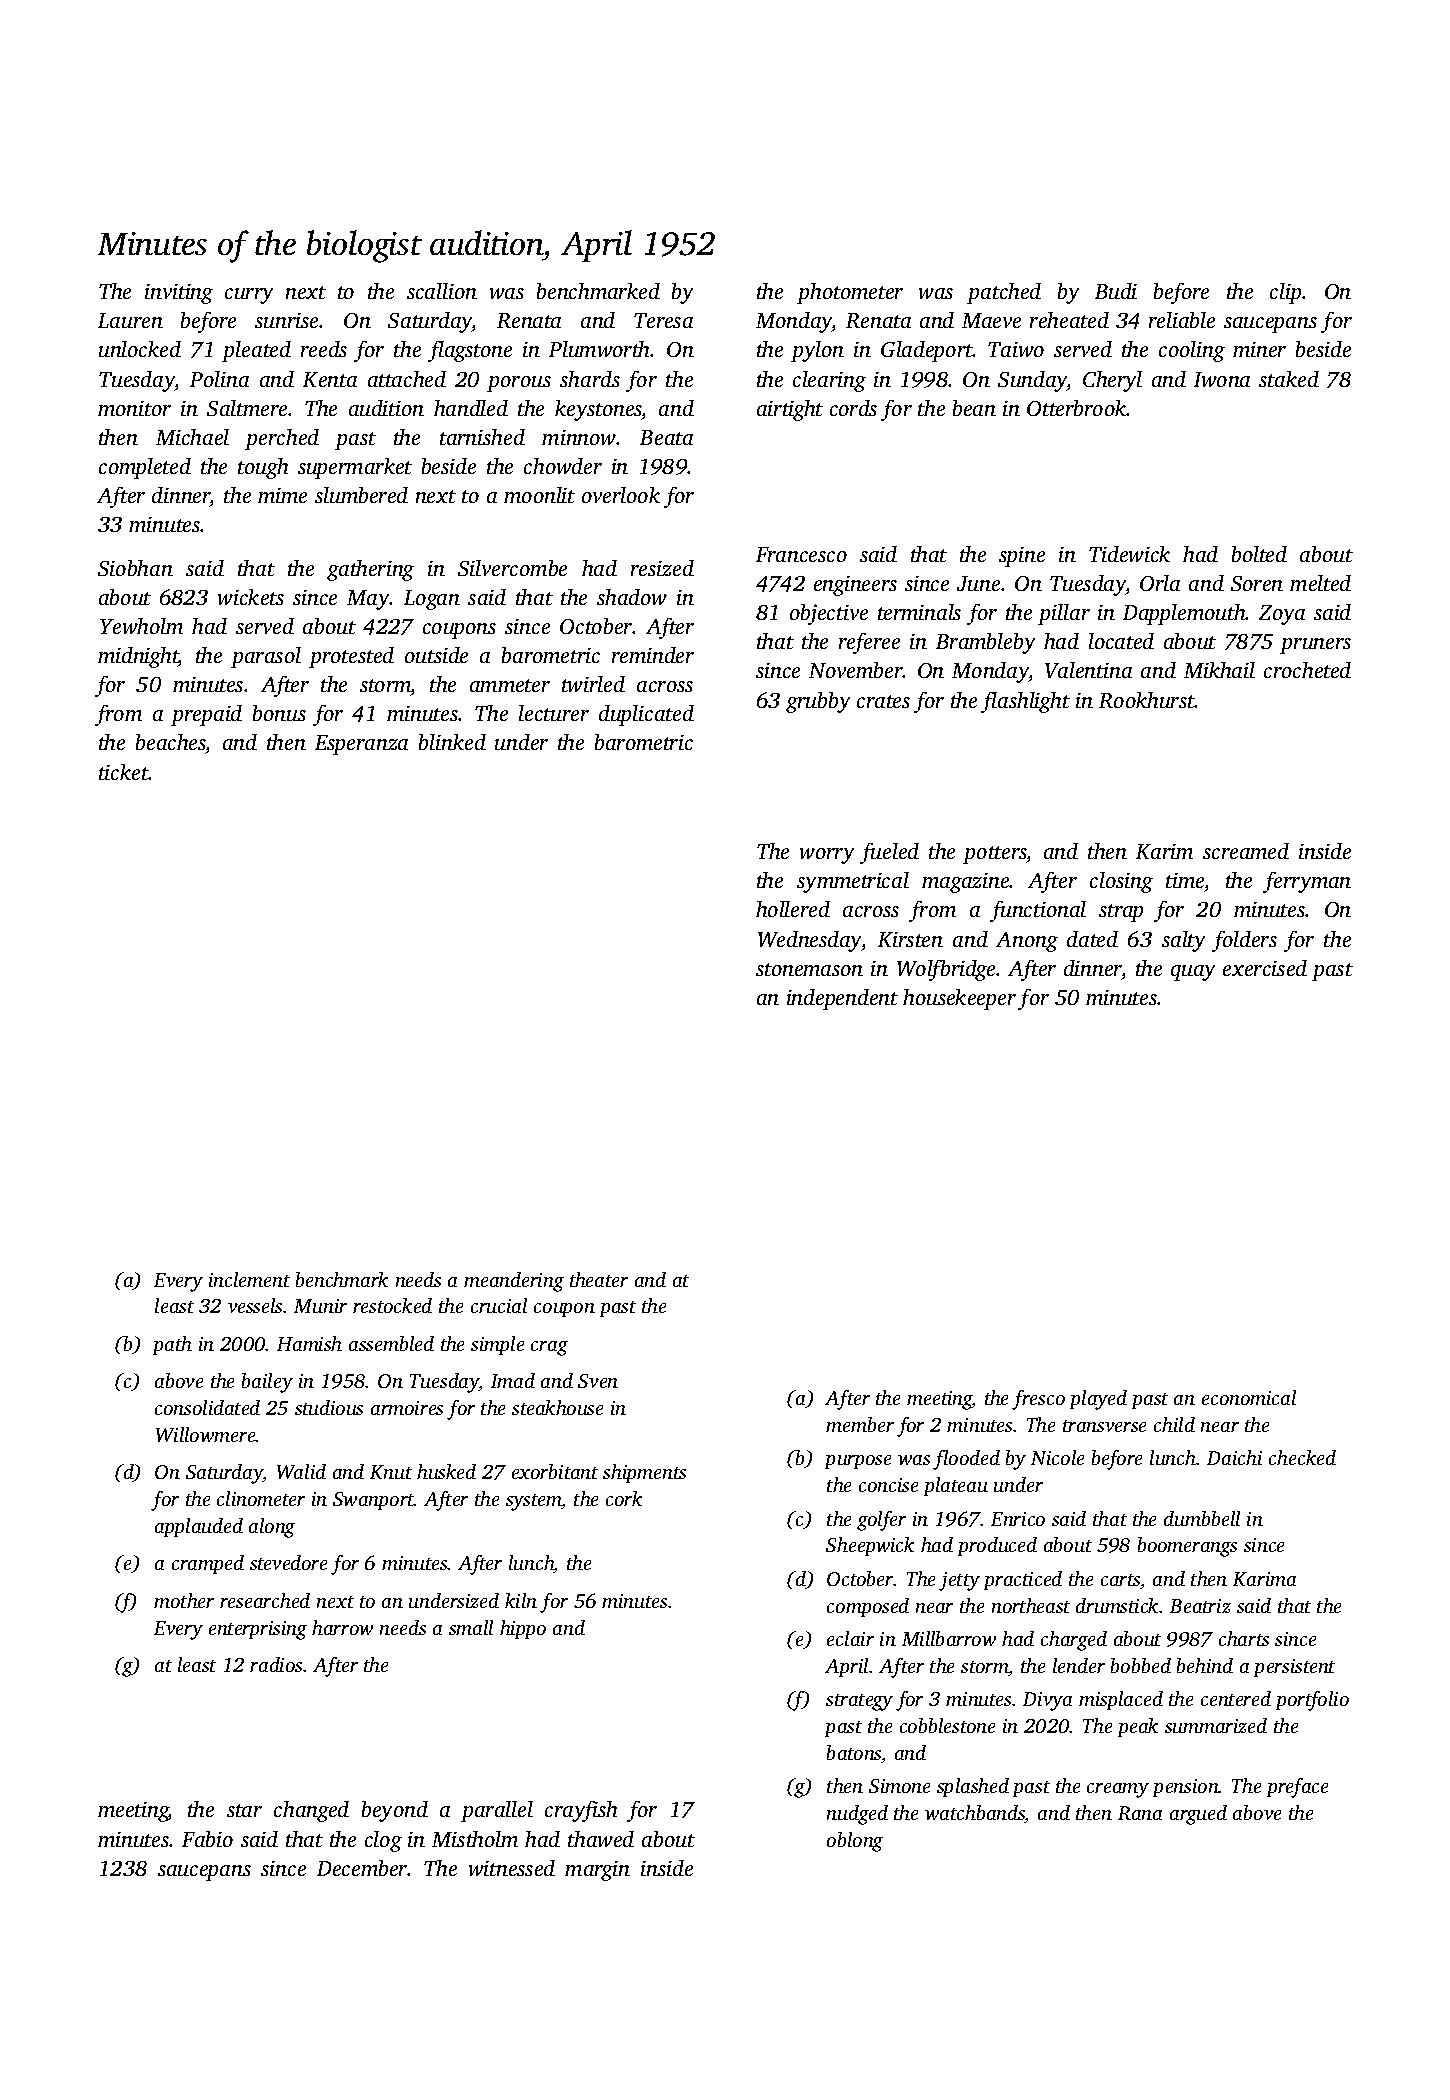  I want to click on economical, so click(1249, 1397).
